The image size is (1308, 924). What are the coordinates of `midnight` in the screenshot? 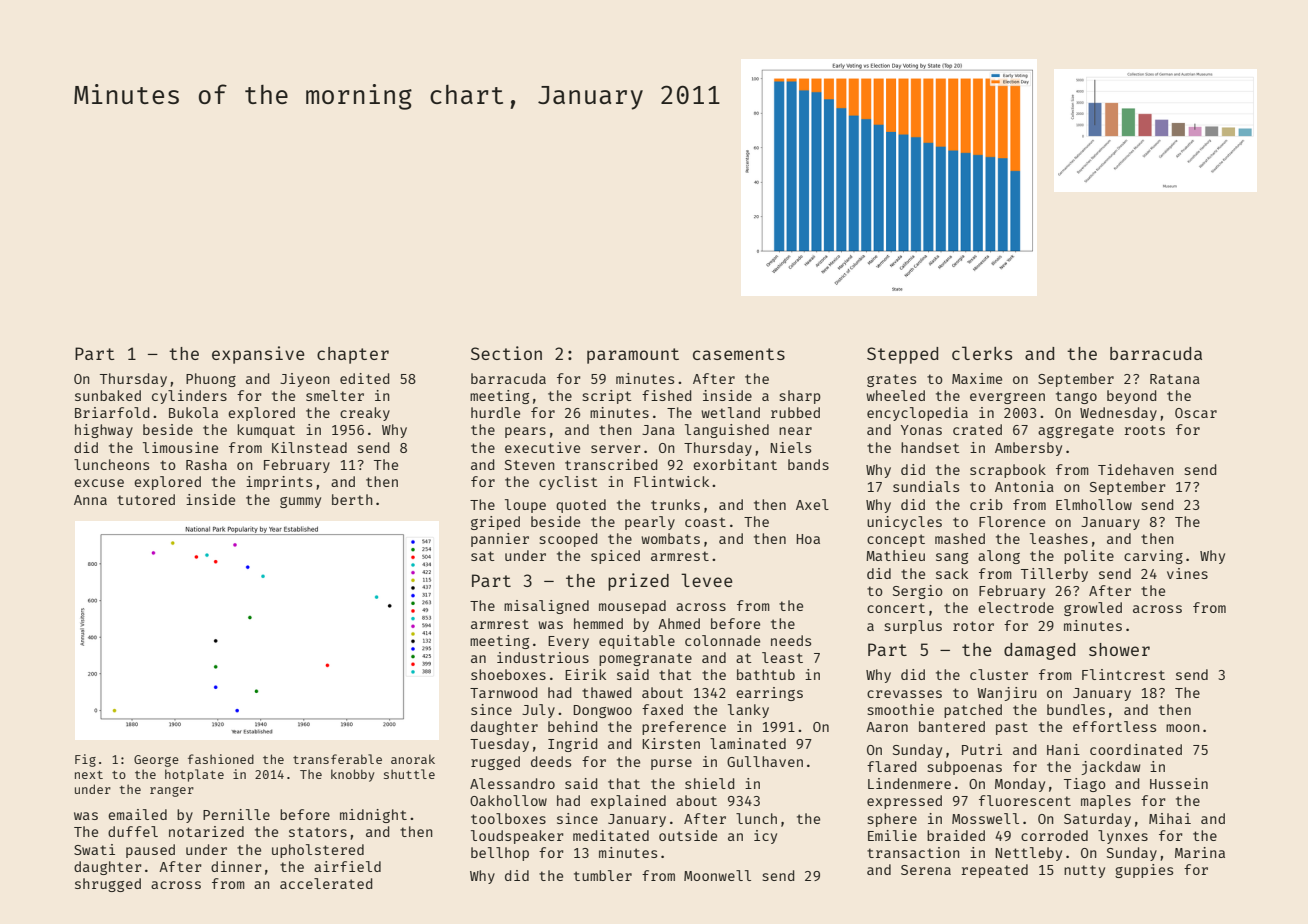 It's located at (373, 816).
